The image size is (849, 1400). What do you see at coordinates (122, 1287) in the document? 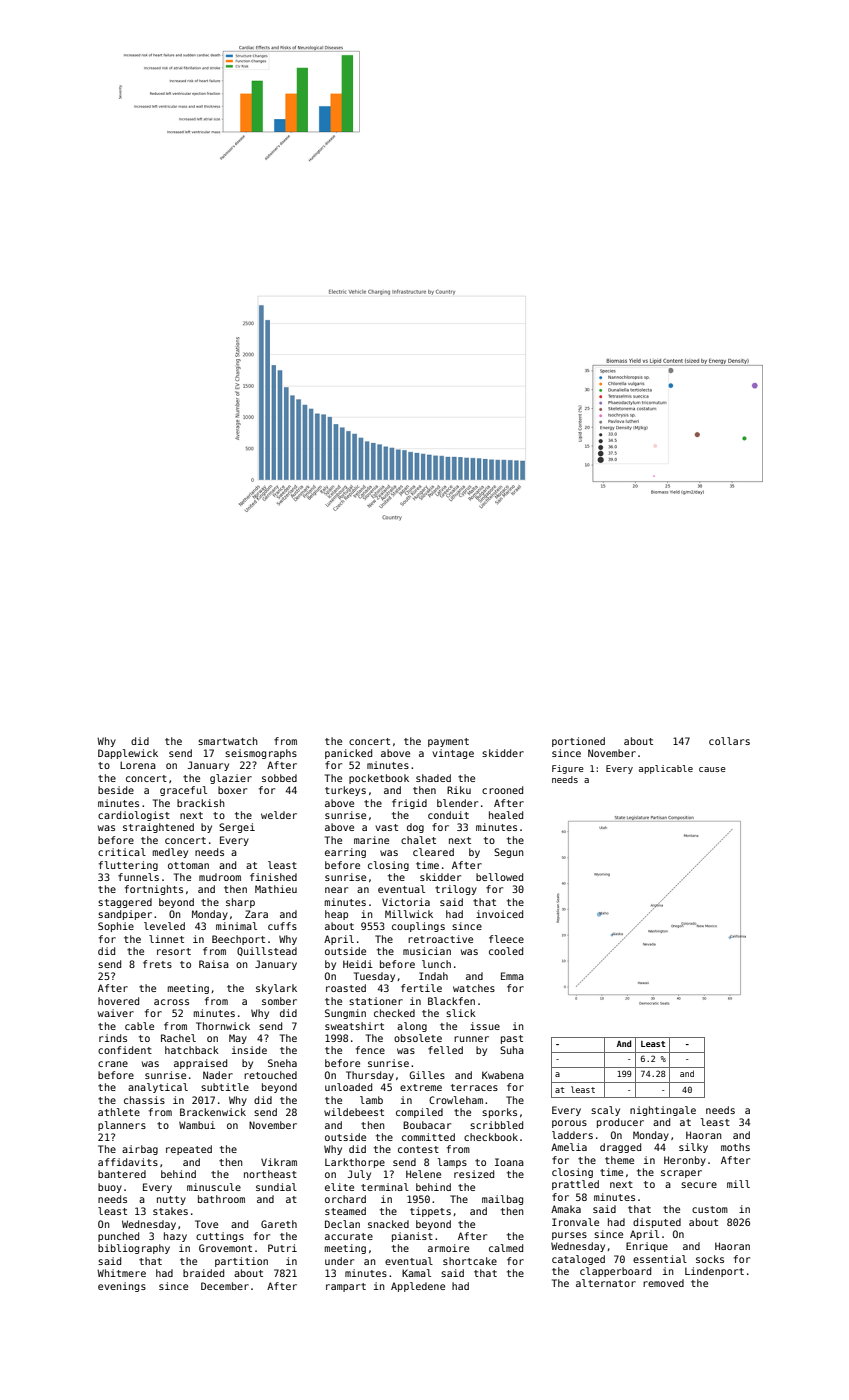
I see `evenings` at bounding box center [122, 1287].
